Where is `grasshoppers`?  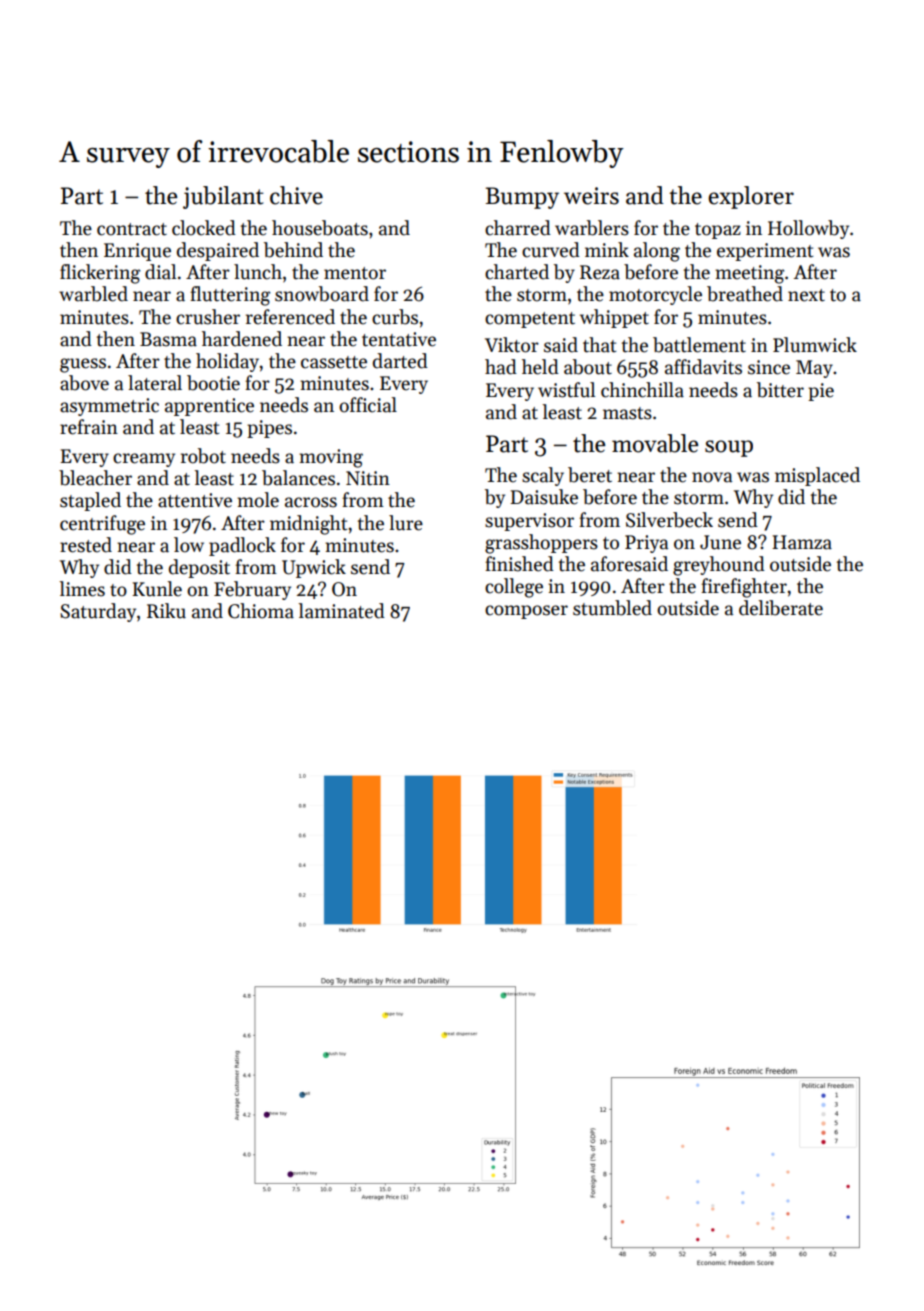 grasshoppers is located at coordinates (541, 544).
